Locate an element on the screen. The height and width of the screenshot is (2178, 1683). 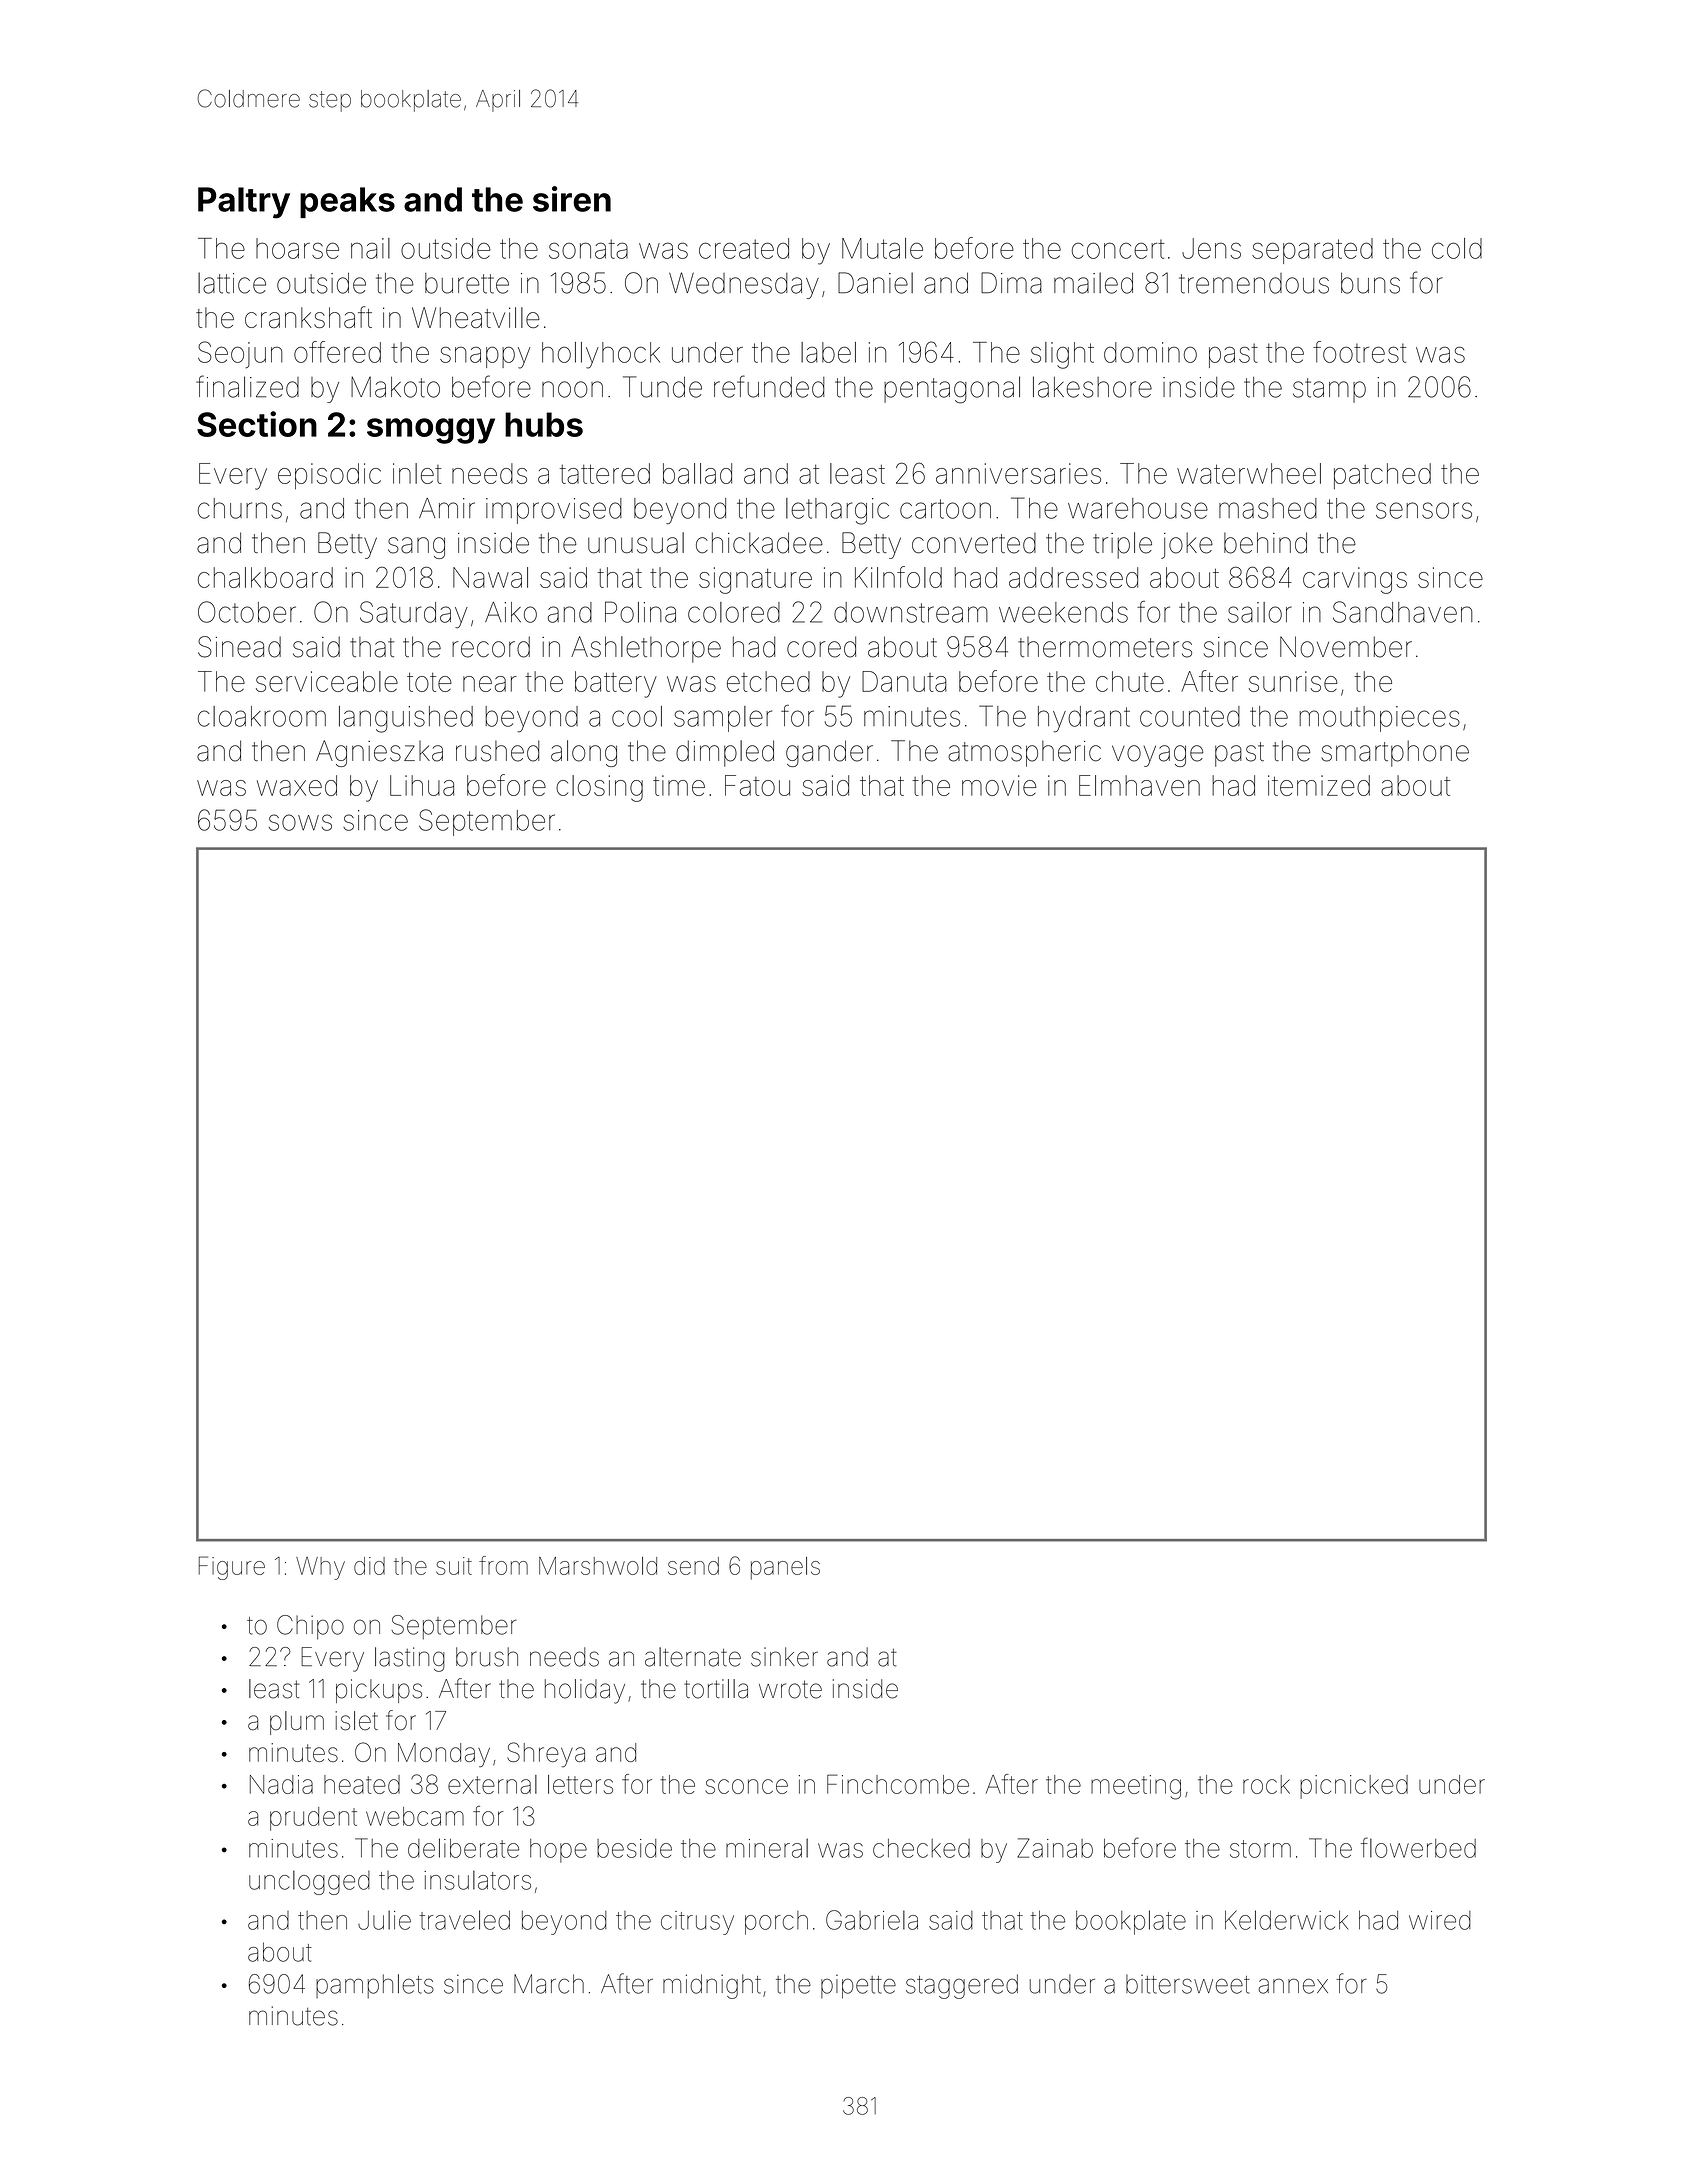
panels is located at coordinates (785, 1568).
